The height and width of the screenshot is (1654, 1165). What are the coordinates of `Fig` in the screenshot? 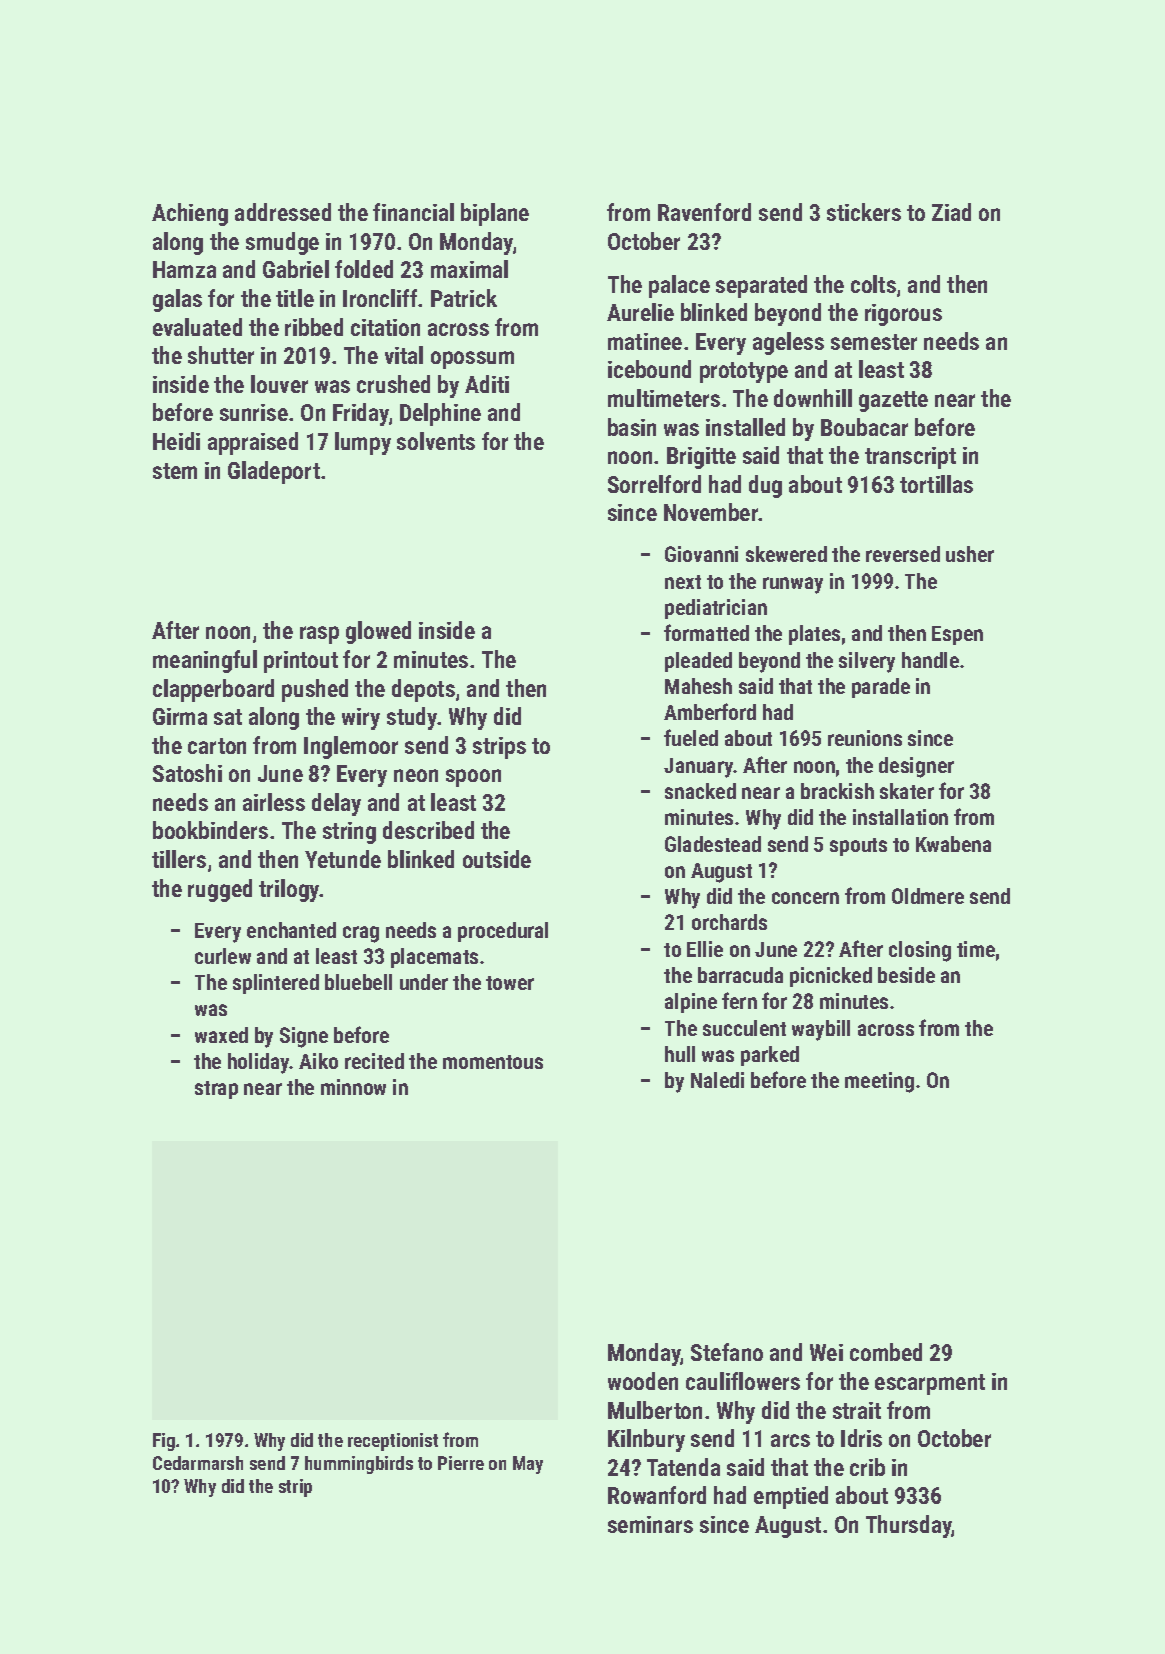 It's located at (164, 1442).
